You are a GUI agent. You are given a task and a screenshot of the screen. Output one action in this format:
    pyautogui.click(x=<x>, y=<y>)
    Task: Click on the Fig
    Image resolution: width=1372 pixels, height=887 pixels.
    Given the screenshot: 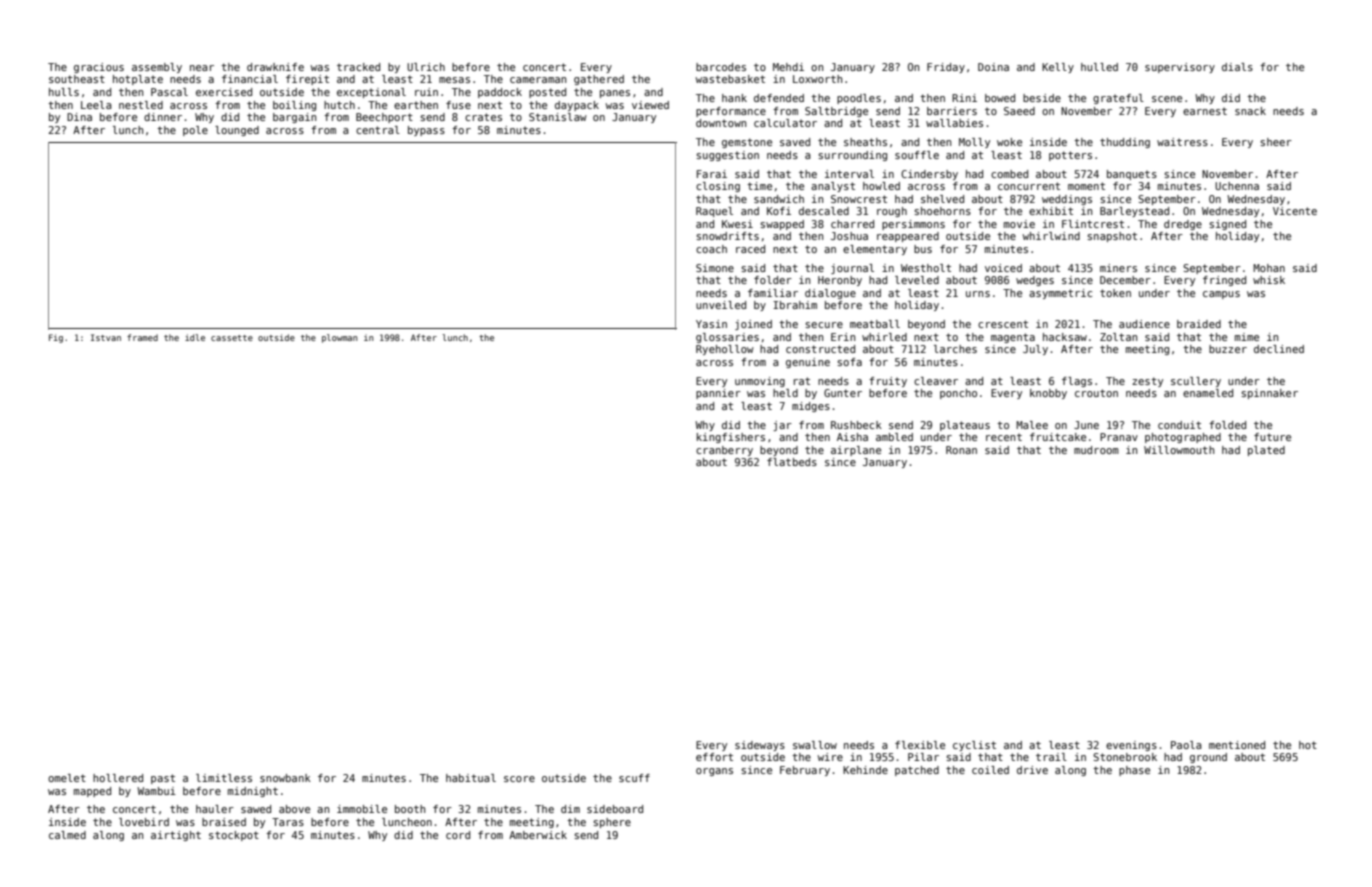 What is the action you would take?
    pyautogui.click(x=56, y=338)
